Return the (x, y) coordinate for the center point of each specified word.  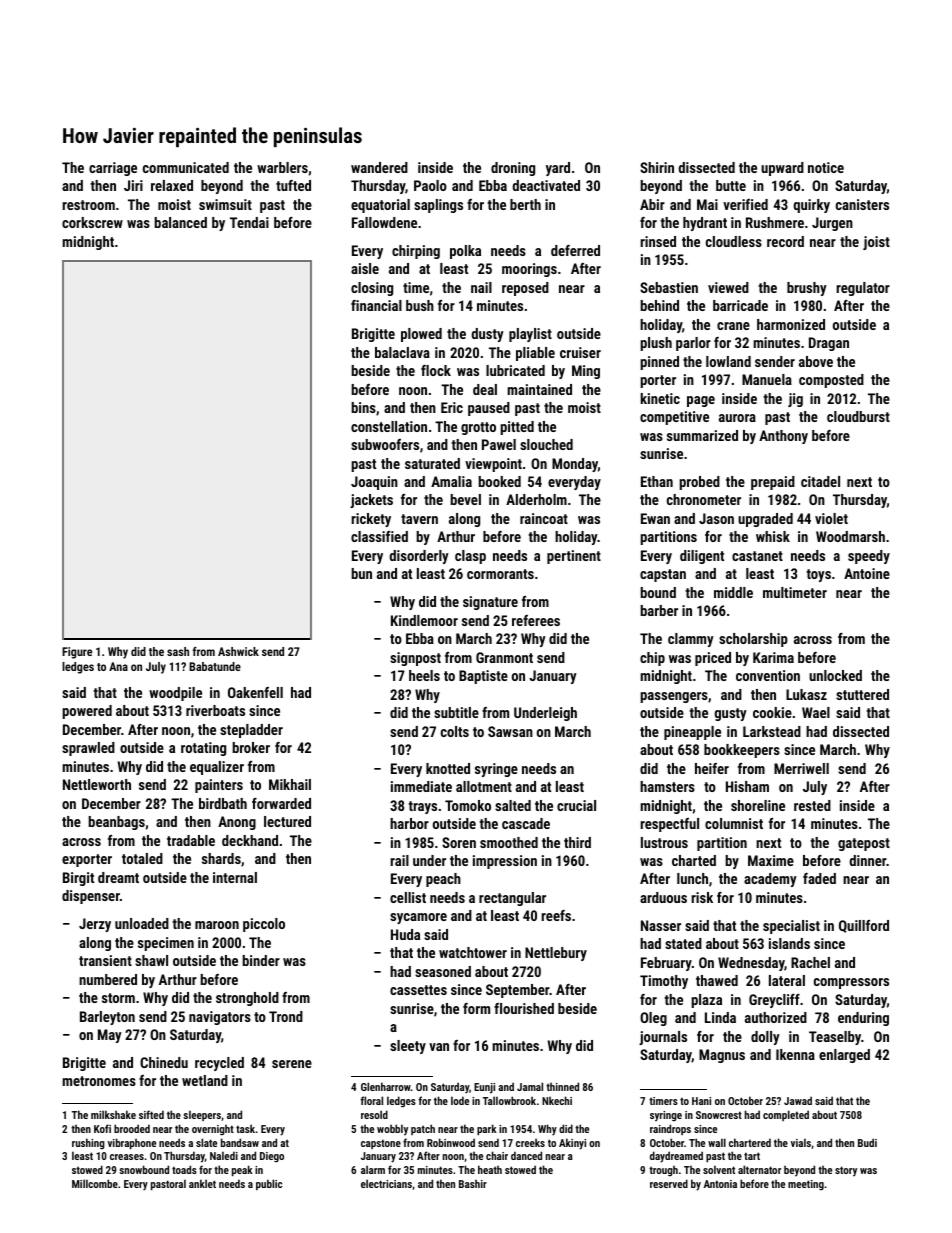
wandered (379, 167)
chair (497, 1155)
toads (184, 1169)
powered (87, 712)
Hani (701, 1101)
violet (831, 518)
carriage (113, 169)
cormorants (500, 574)
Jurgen (832, 224)
